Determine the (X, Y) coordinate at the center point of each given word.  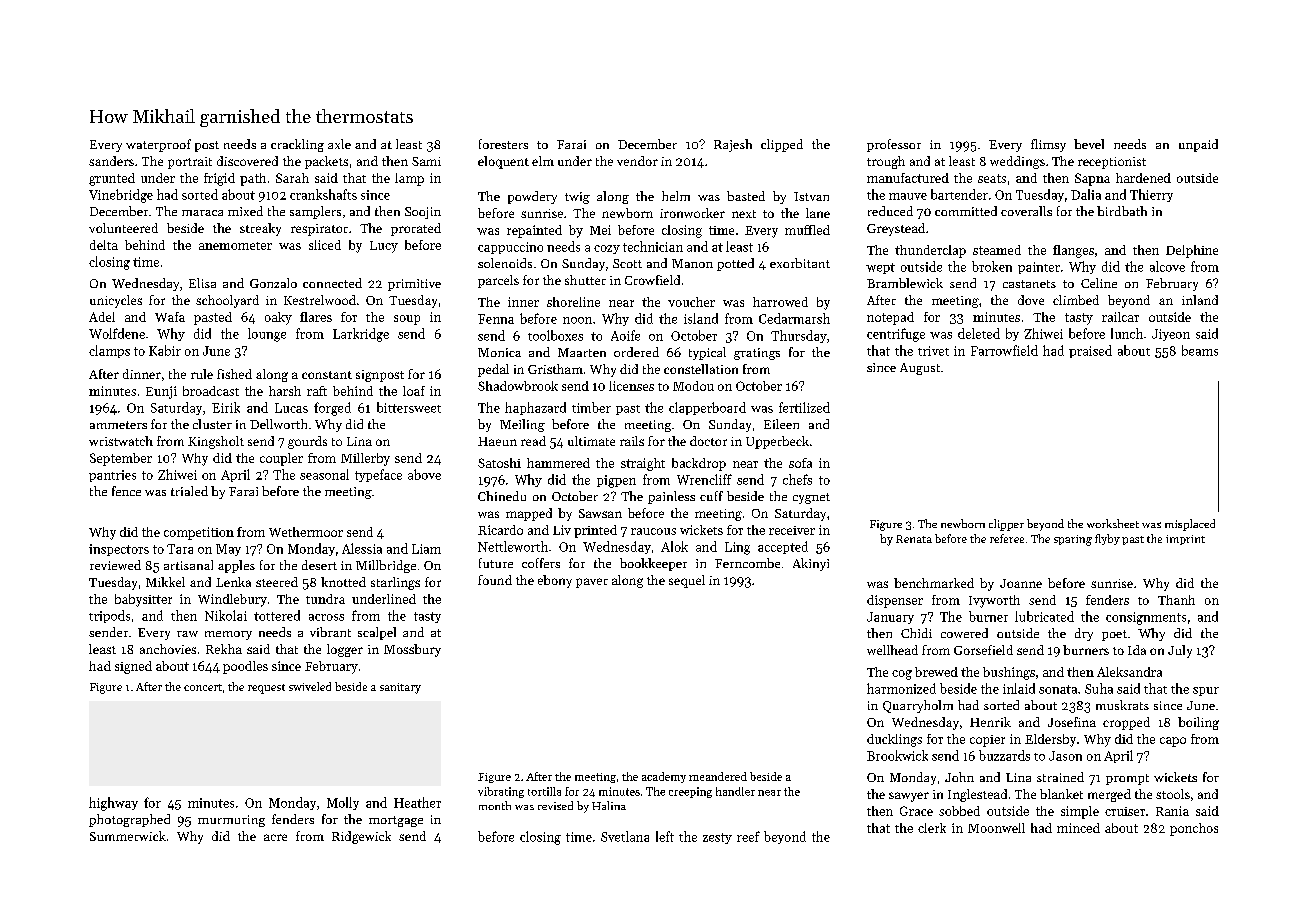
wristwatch (121, 441)
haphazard (535, 408)
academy (664, 777)
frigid (219, 179)
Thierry (1151, 195)
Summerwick (128, 836)
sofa (800, 463)
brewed (936, 672)
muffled (807, 230)
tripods (109, 616)
